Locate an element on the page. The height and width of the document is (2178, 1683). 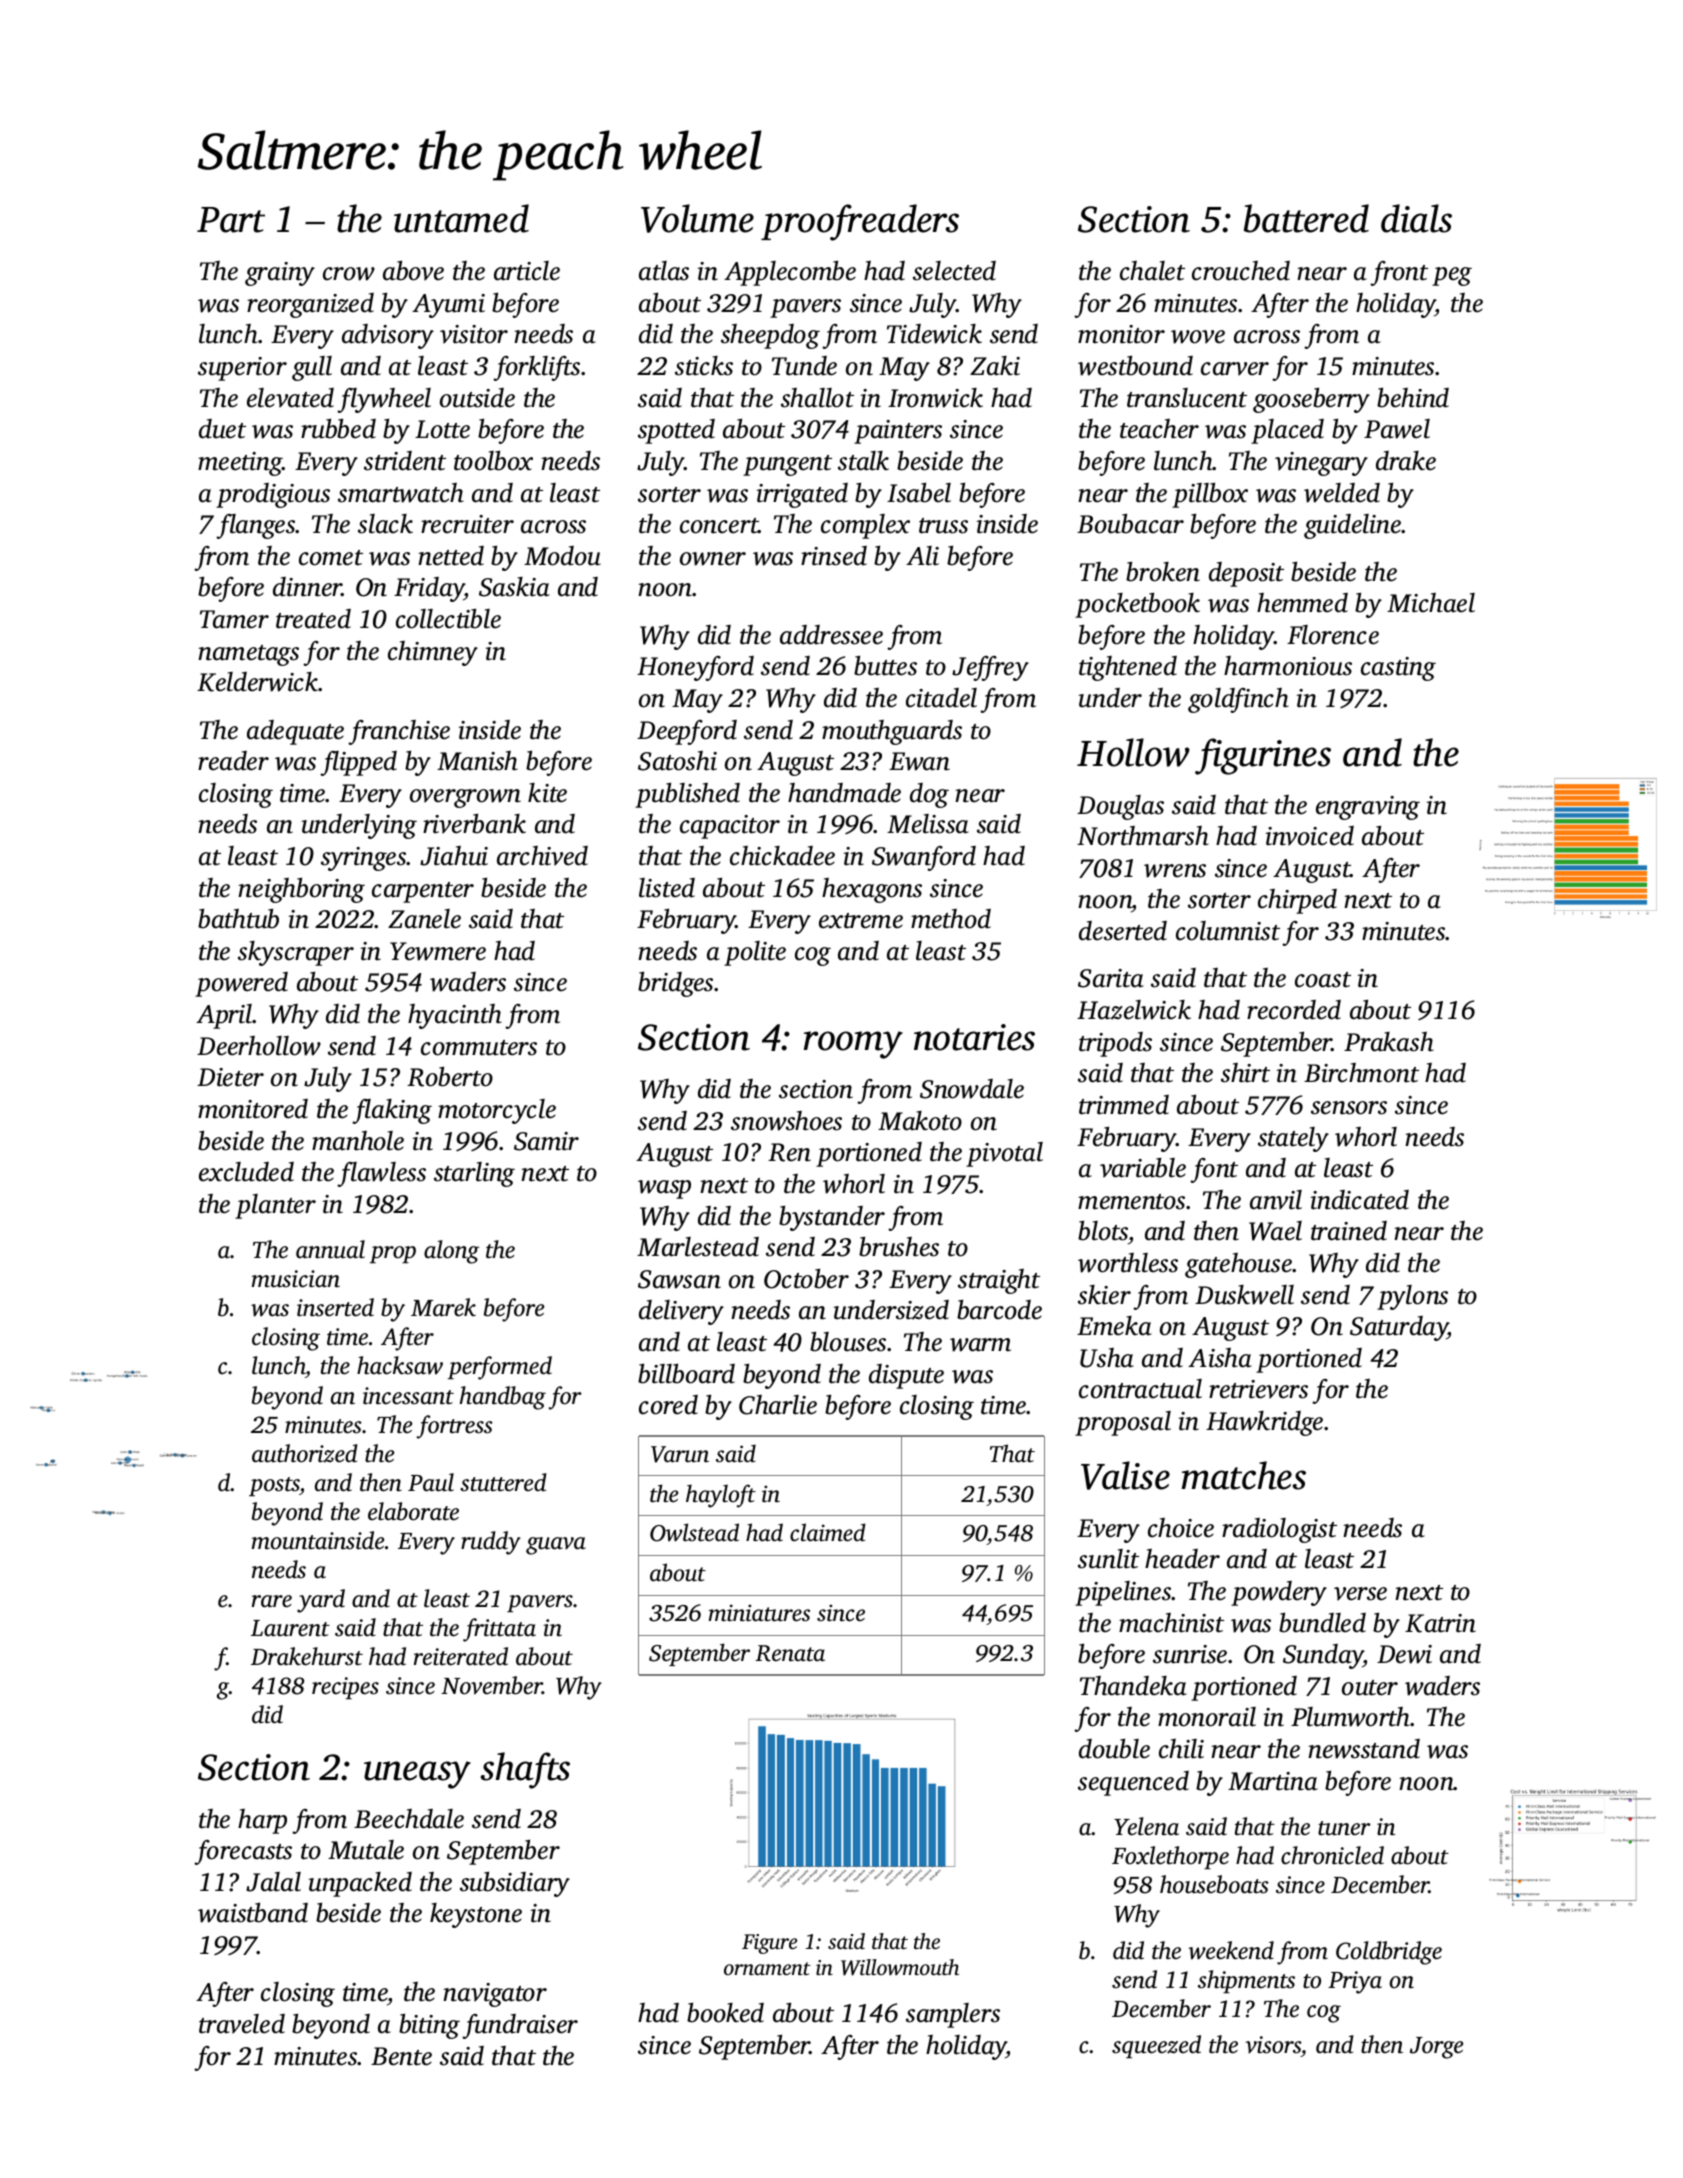
skyscraper is located at coordinates (296, 953).
